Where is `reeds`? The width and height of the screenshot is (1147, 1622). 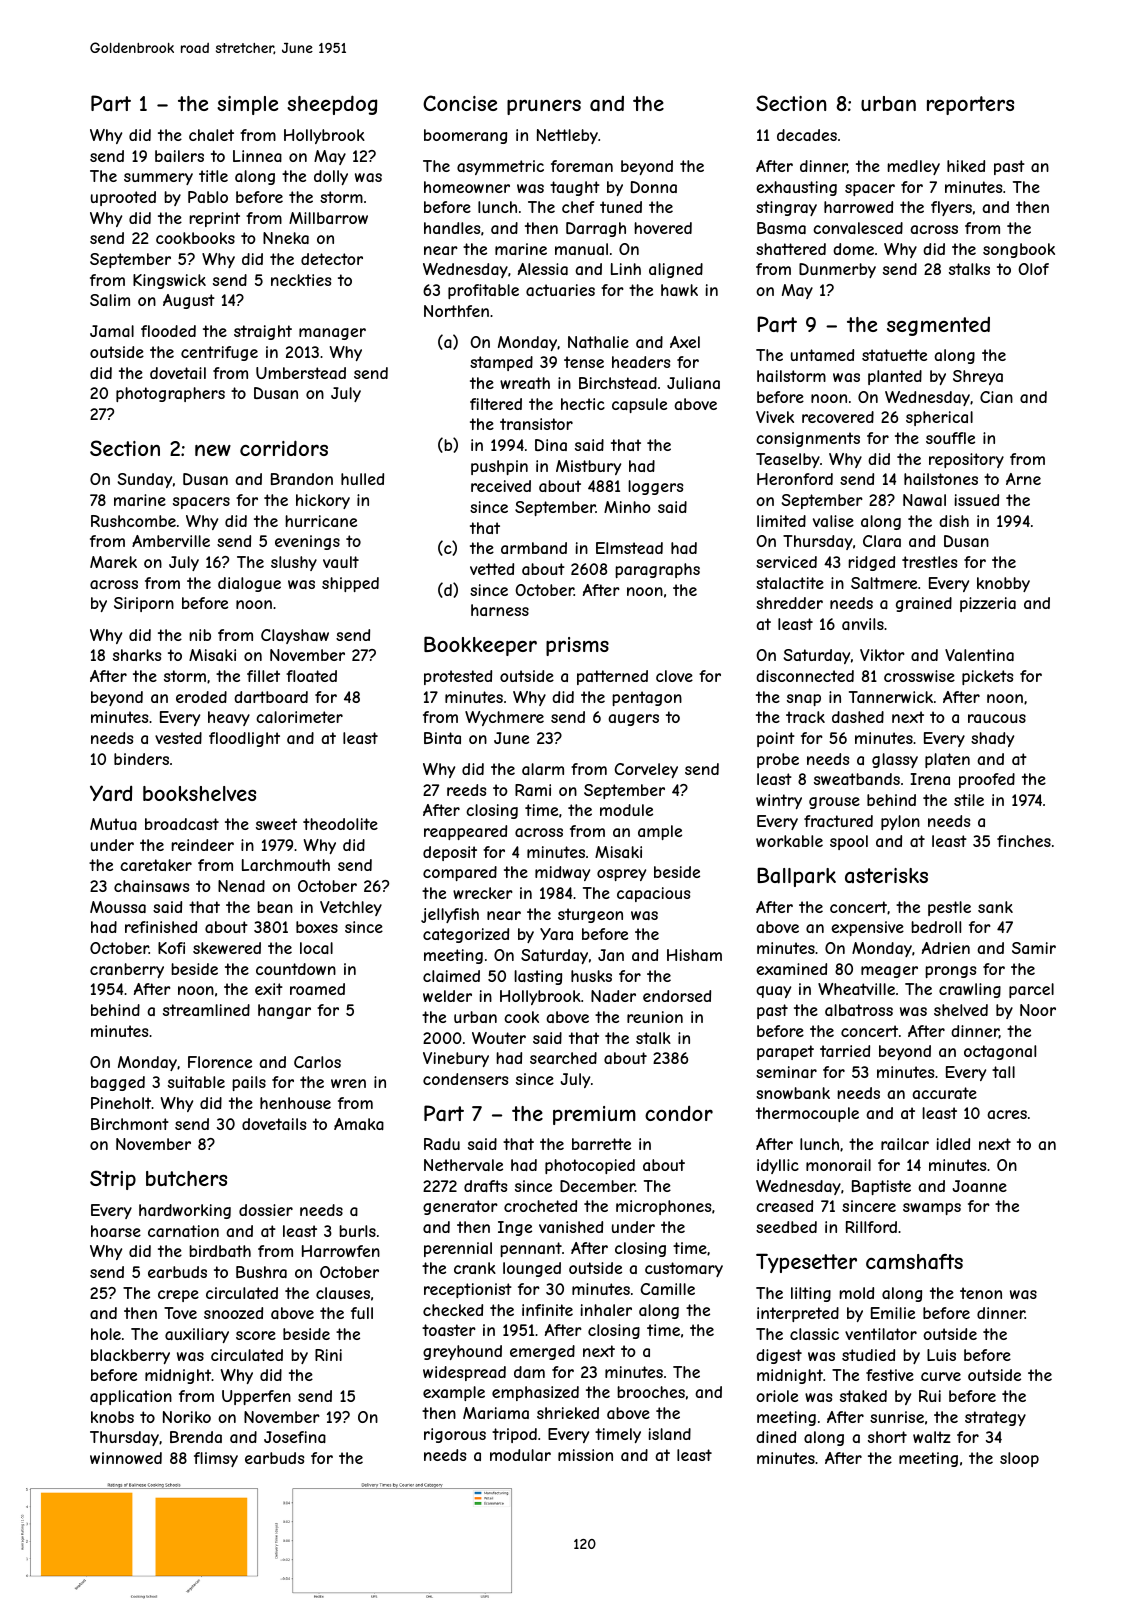
reeds is located at coordinates (467, 790).
